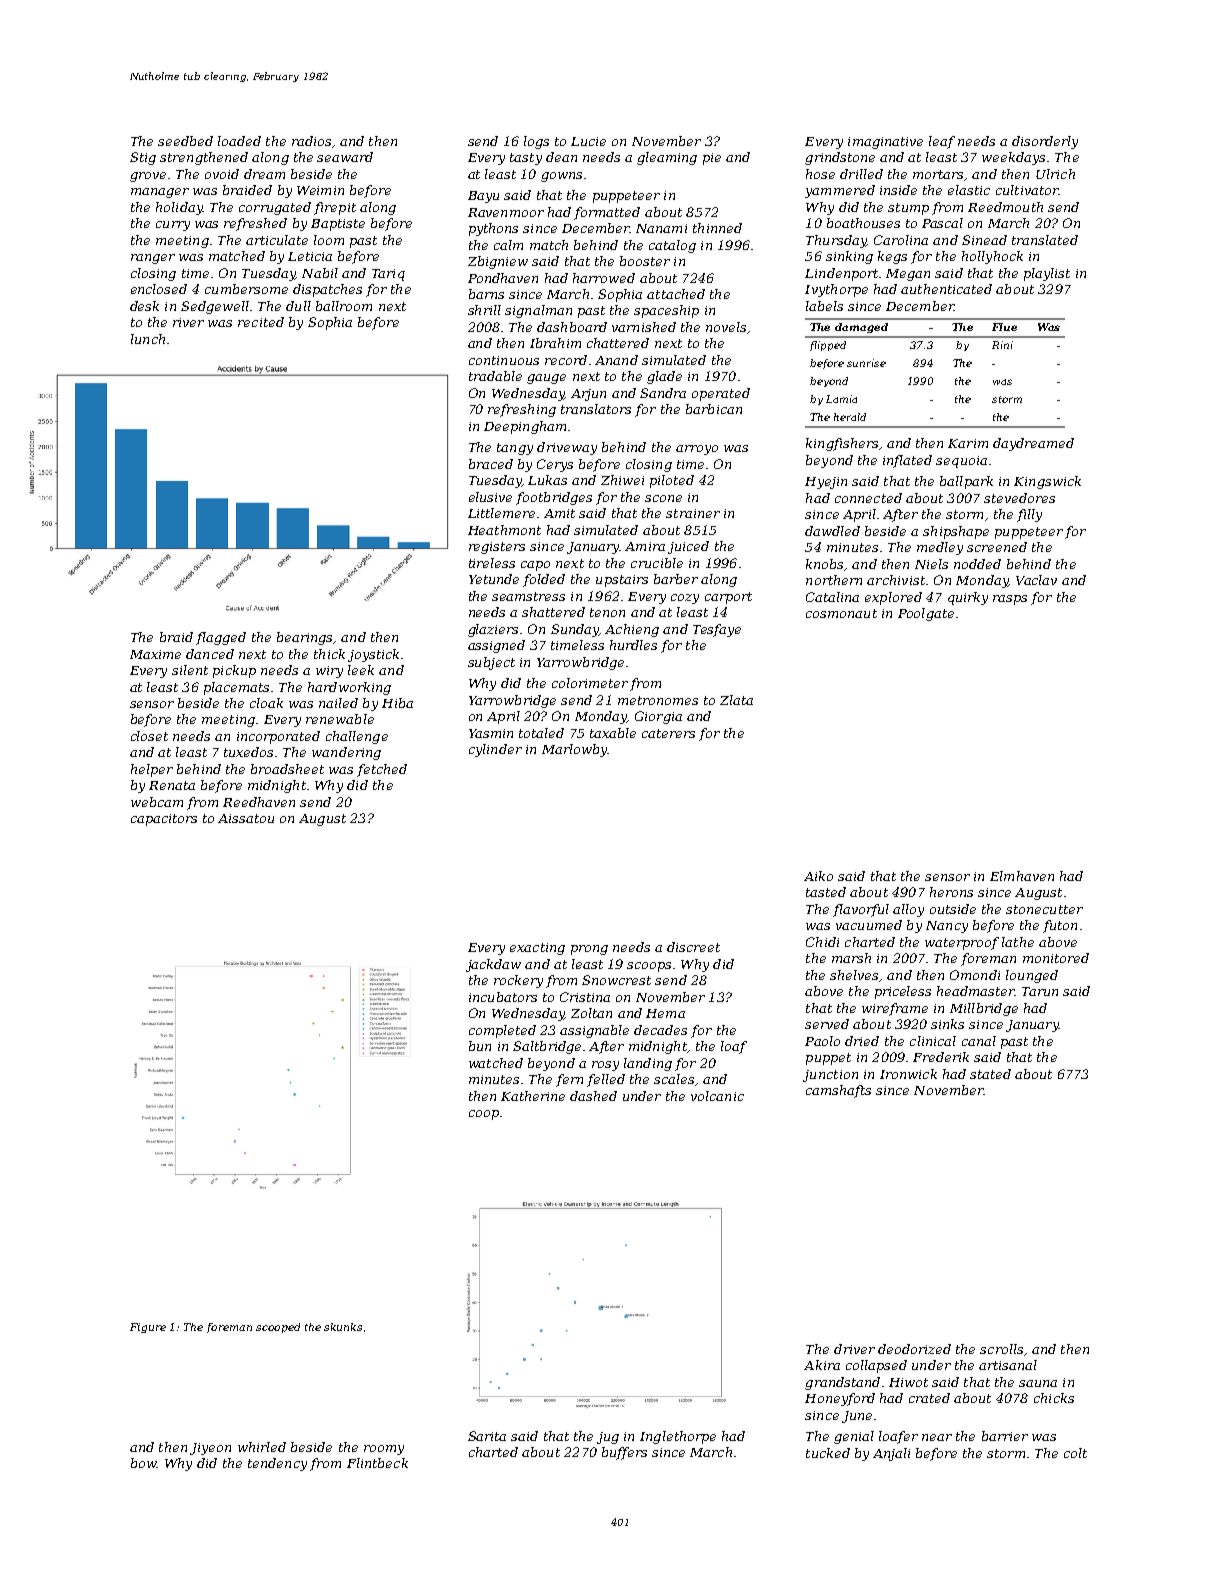 This document has width=1222, height=1582. I want to click on bow, so click(144, 1463).
